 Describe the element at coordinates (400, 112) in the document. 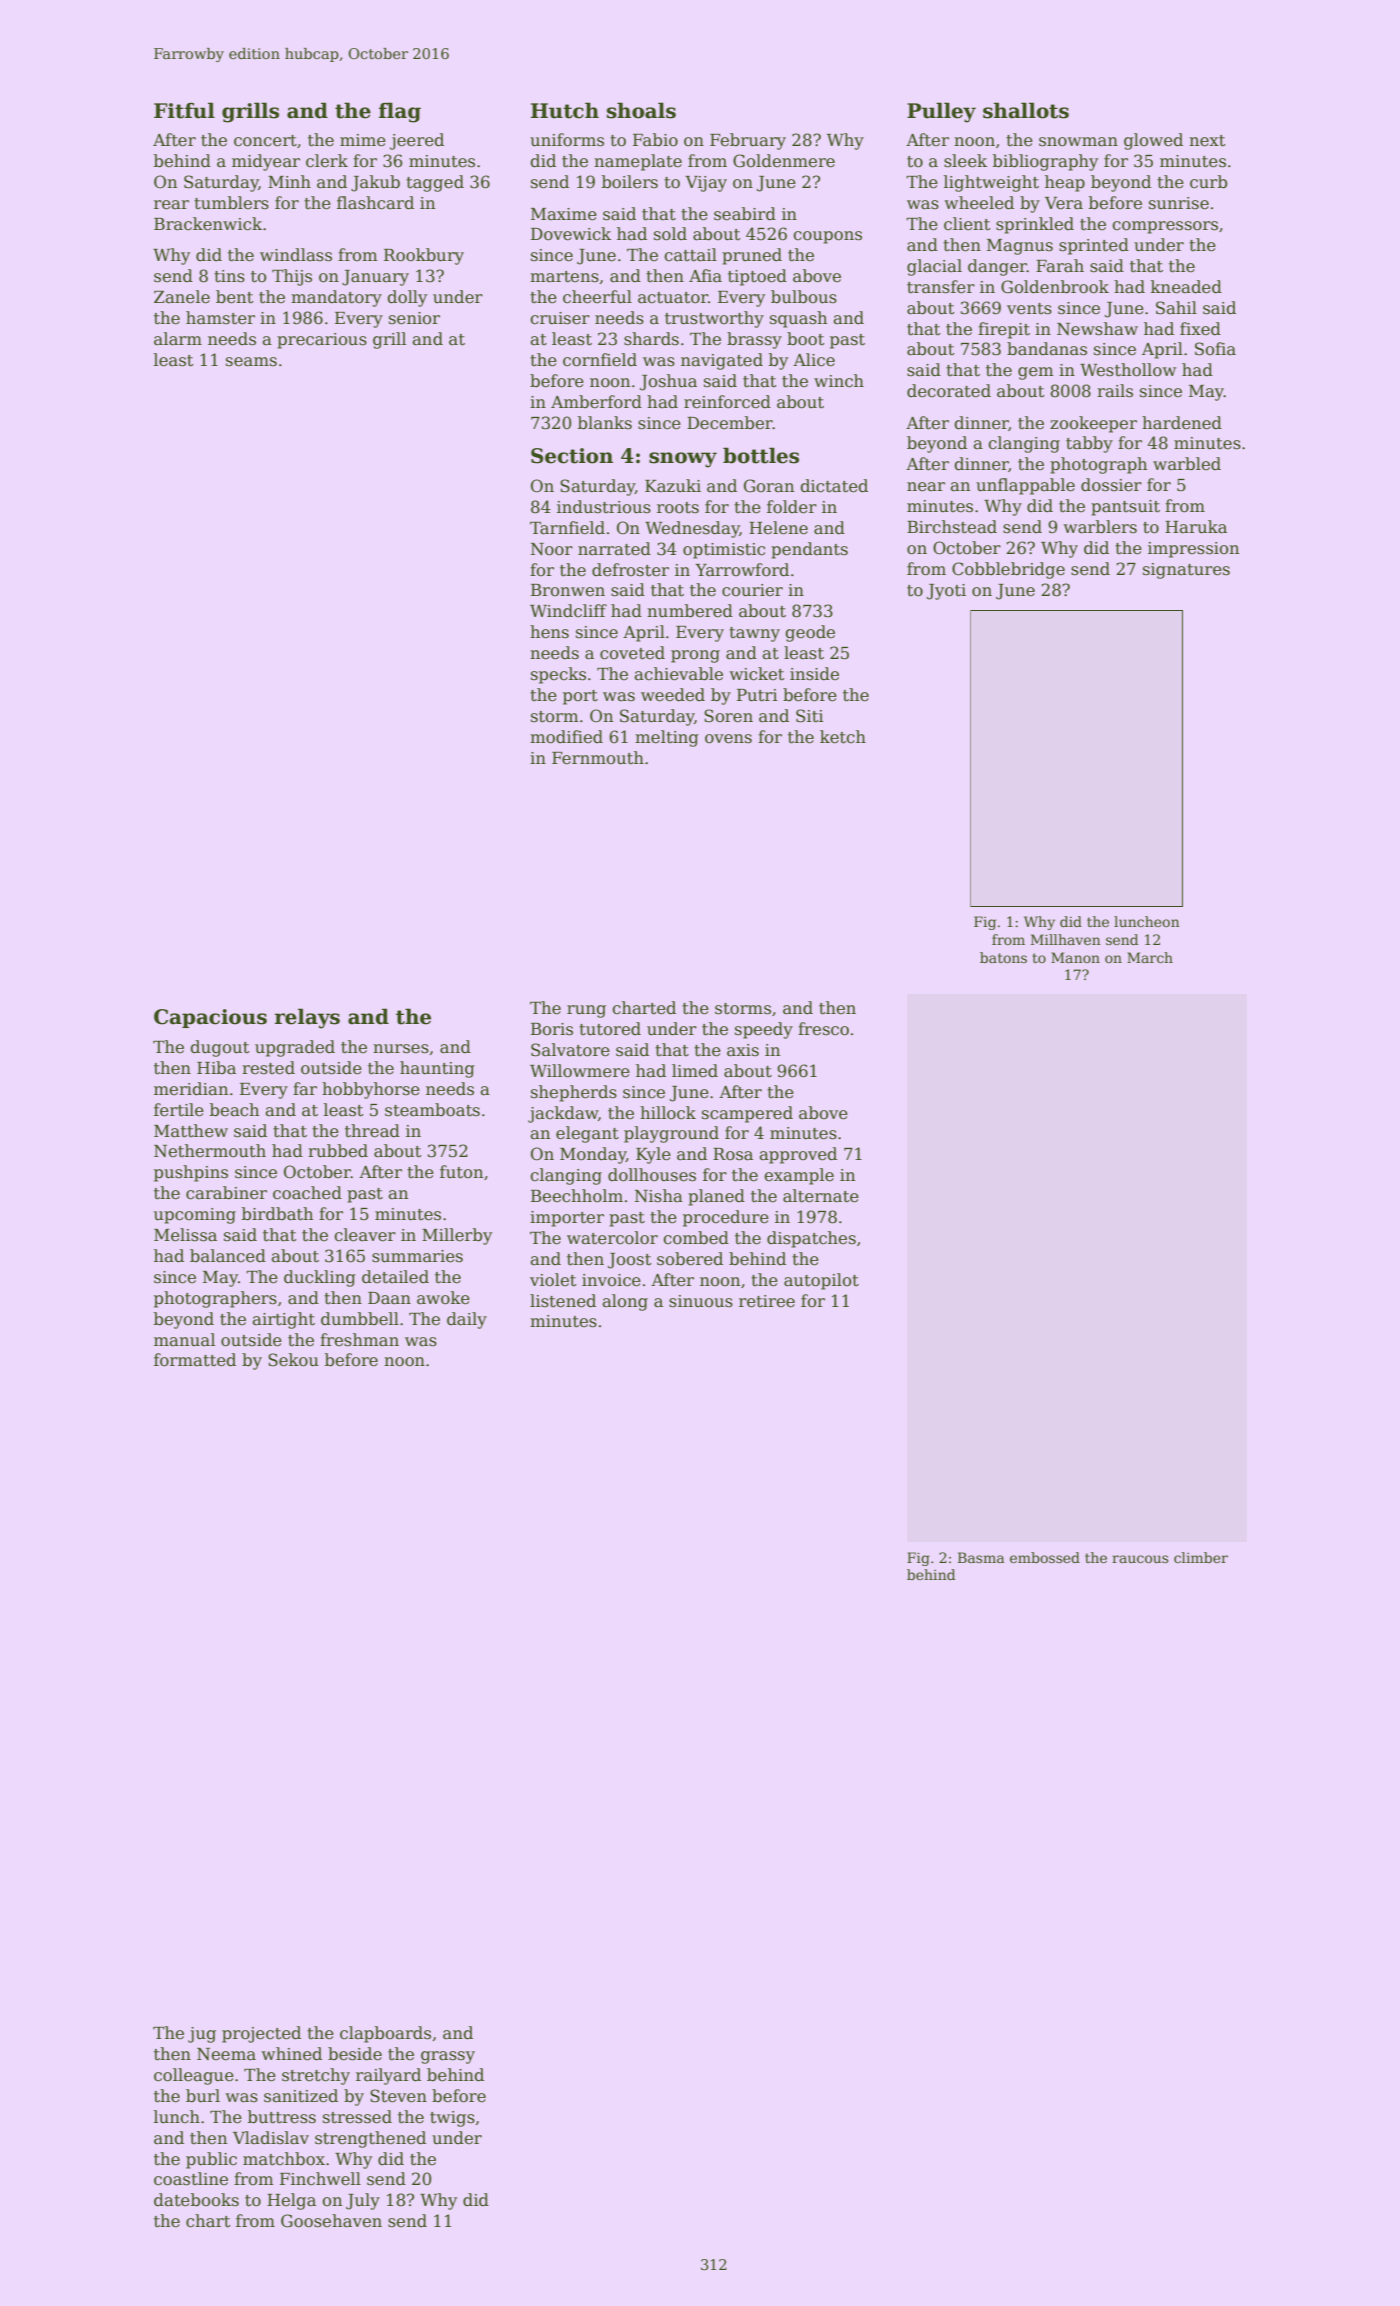

I see `flag` at that location.
